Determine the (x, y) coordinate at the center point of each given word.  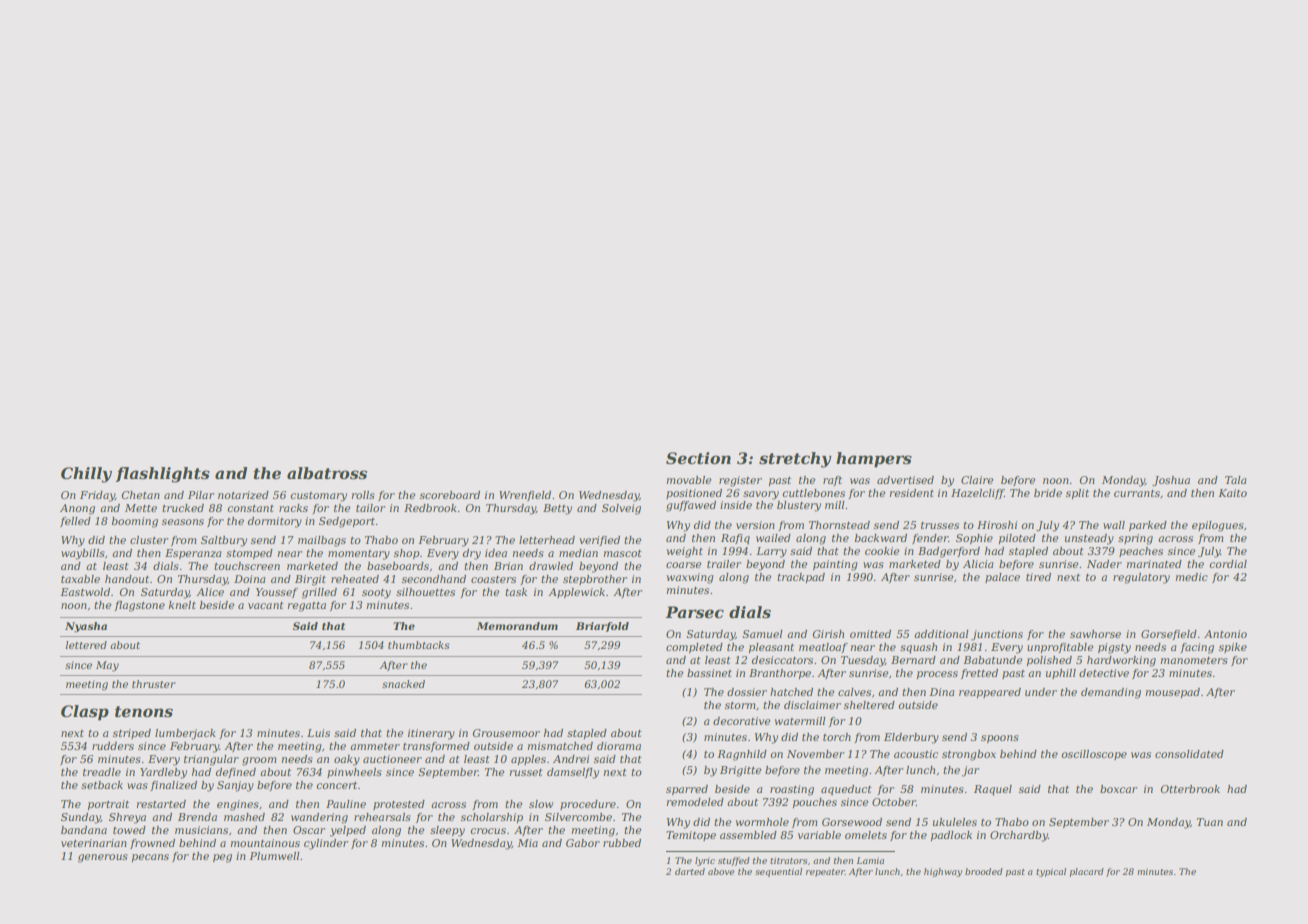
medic (1191, 577)
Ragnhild (742, 755)
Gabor (583, 843)
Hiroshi (997, 525)
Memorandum (517, 626)
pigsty (1114, 648)
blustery (799, 506)
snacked (403, 684)
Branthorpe (780, 674)
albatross (327, 473)
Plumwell (274, 856)
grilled (319, 593)
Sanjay (235, 786)
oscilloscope (1094, 755)
